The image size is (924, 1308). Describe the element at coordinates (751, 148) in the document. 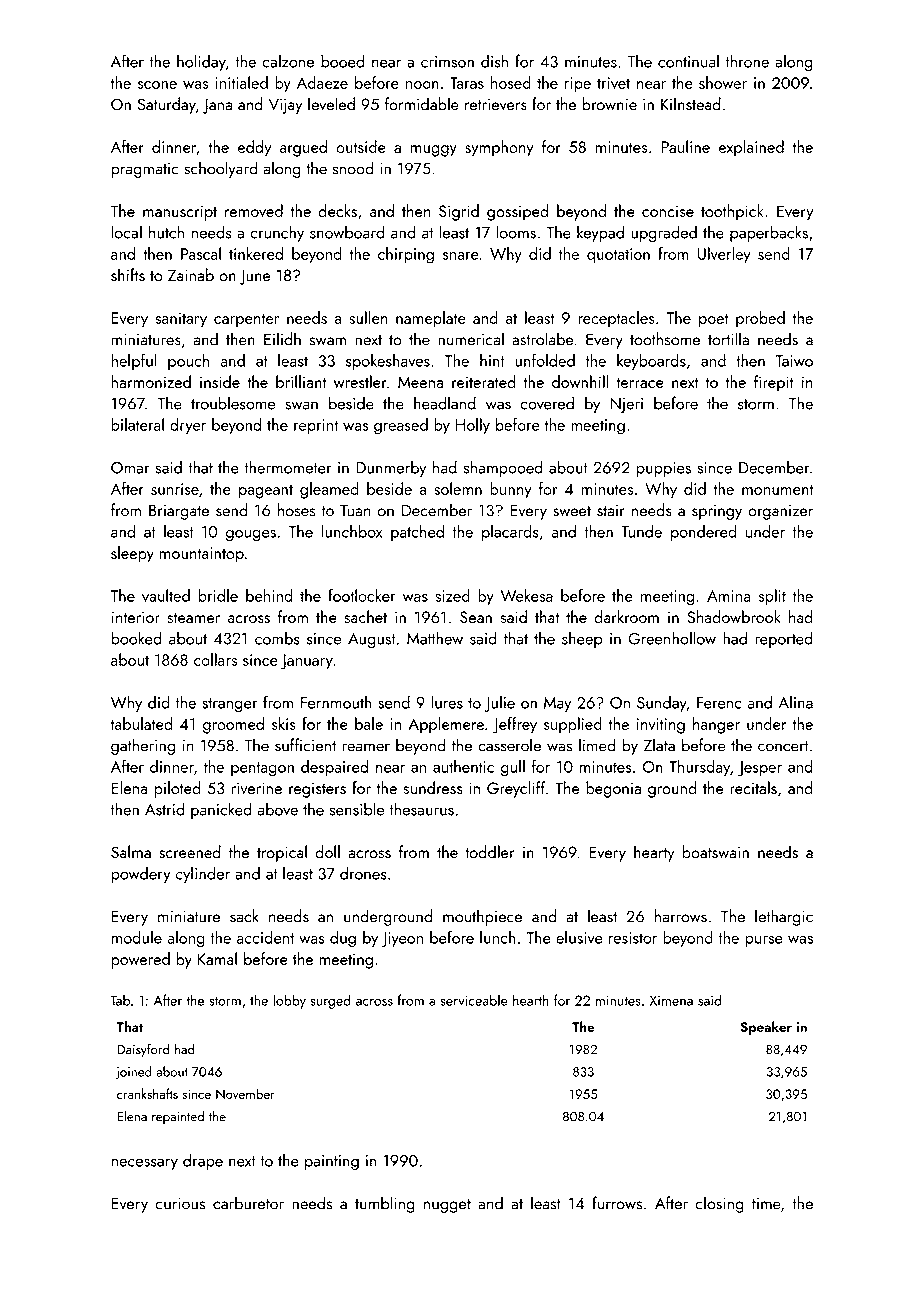

I see `explained` at that location.
